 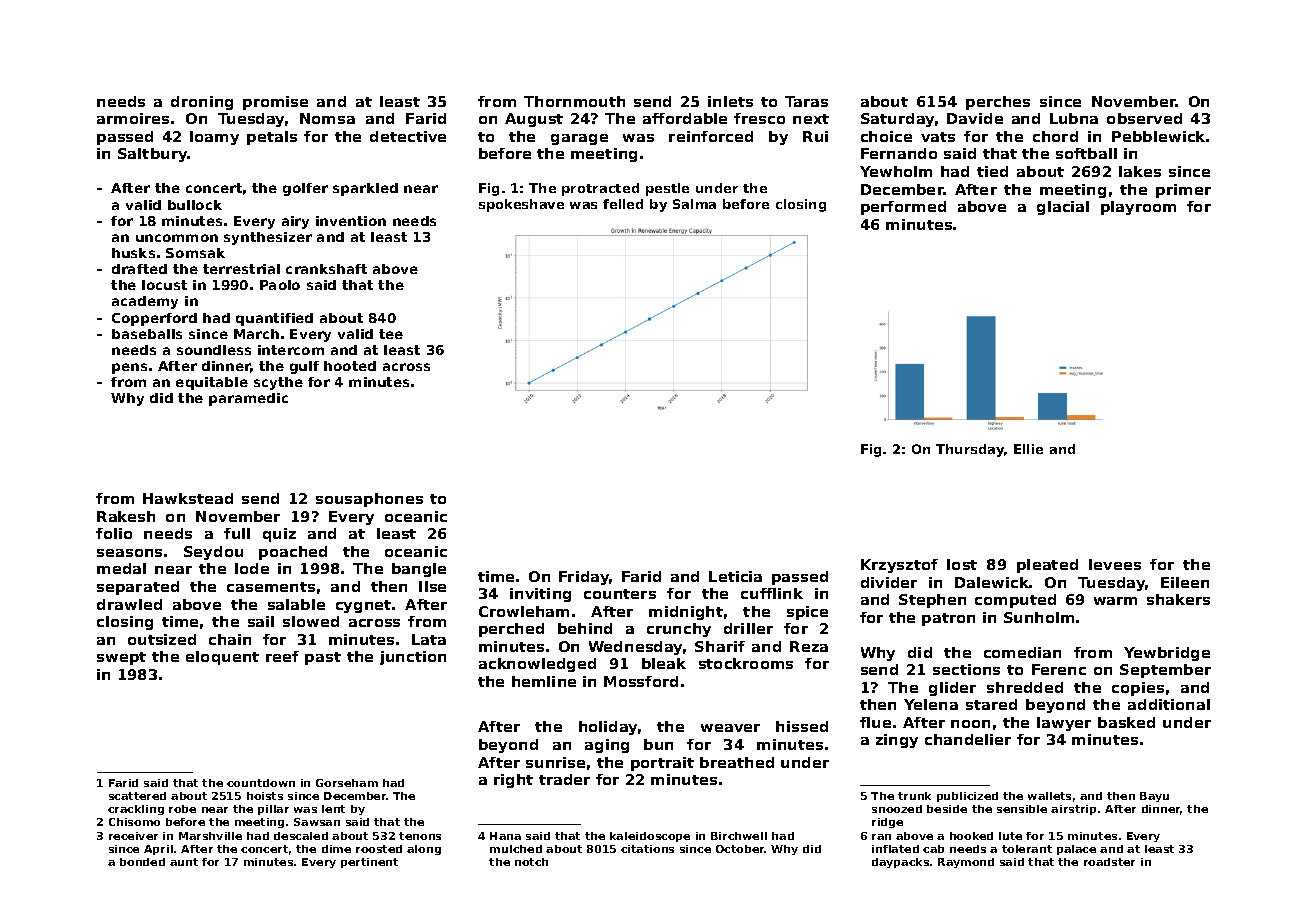 What do you see at coordinates (664, 663) in the screenshot?
I see `bleak` at bounding box center [664, 663].
